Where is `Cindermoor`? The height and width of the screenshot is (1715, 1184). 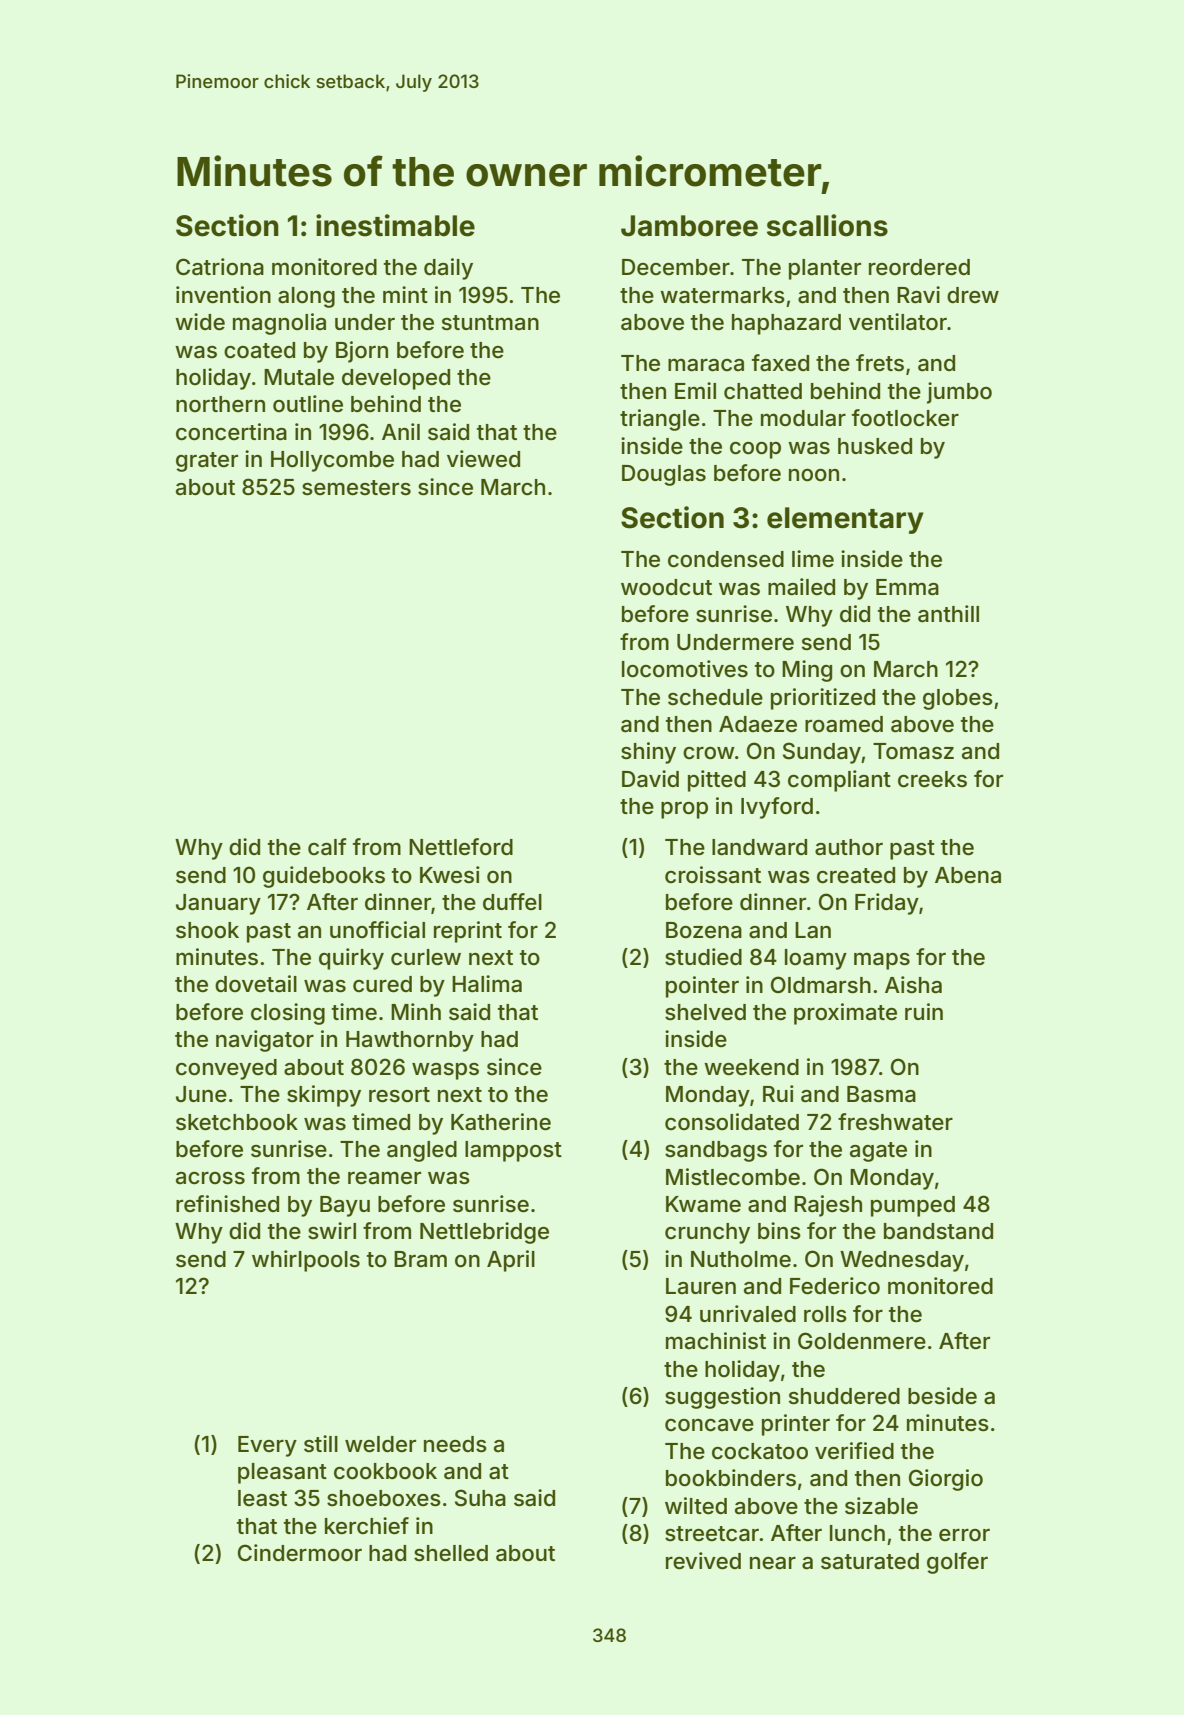 Cindermoor is located at coordinates (300, 1553).
